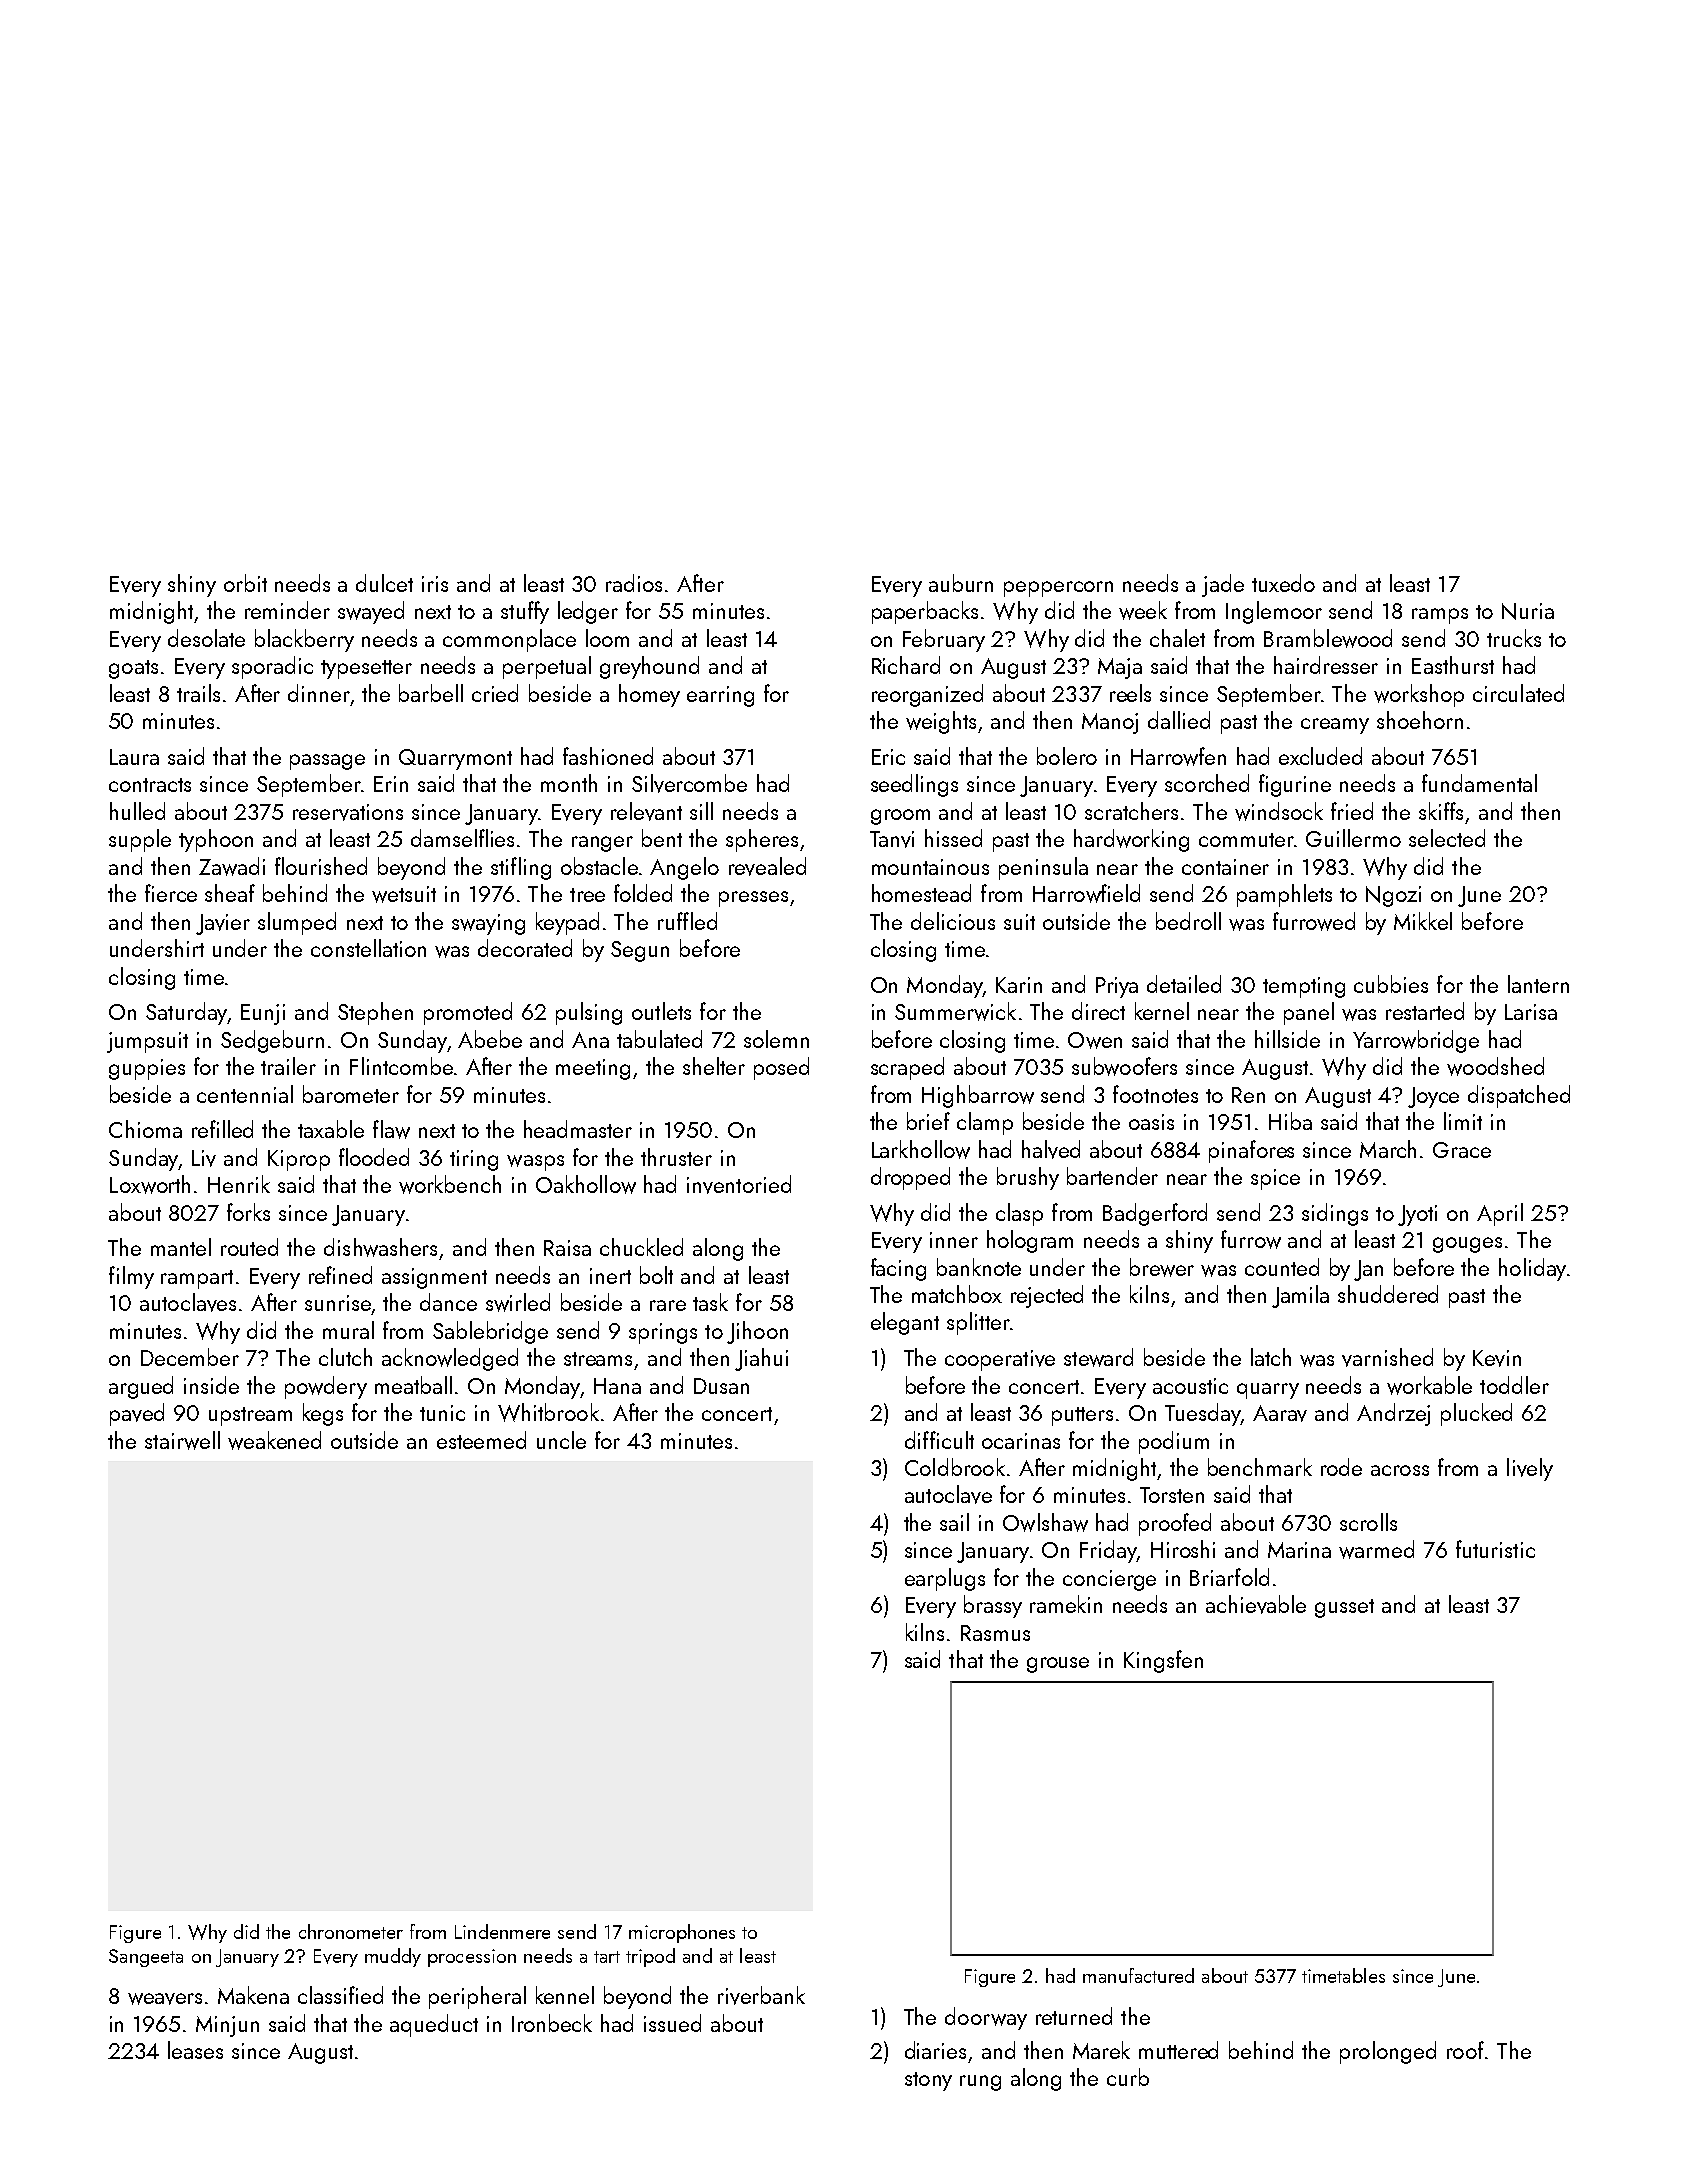 The image size is (1683, 2178). Describe the element at coordinates (150, 785) in the screenshot. I see `contracts` at that location.
